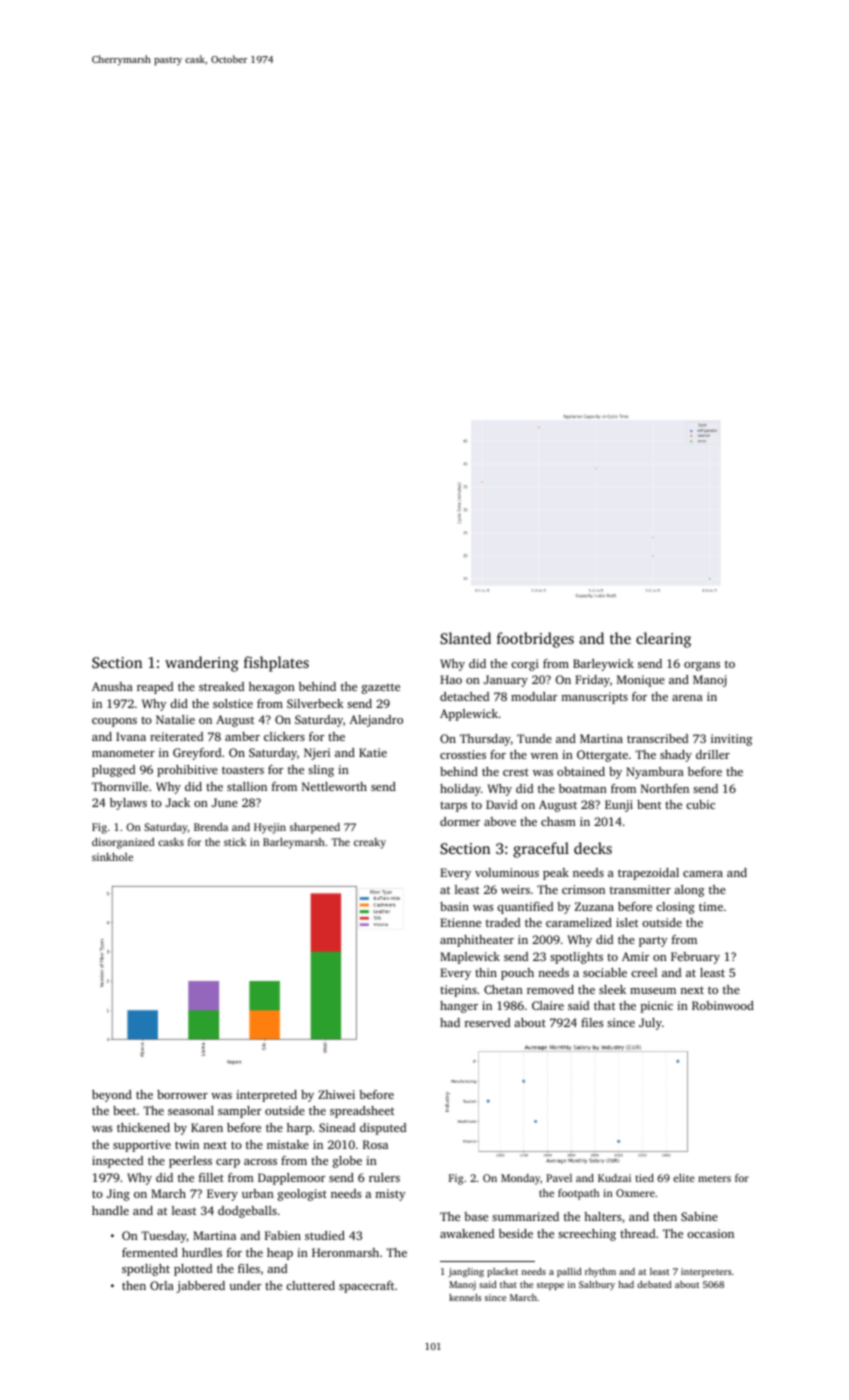  What do you see at coordinates (602, 756) in the screenshot?
I see `Ottergate` at bounding box center [602, 756].
